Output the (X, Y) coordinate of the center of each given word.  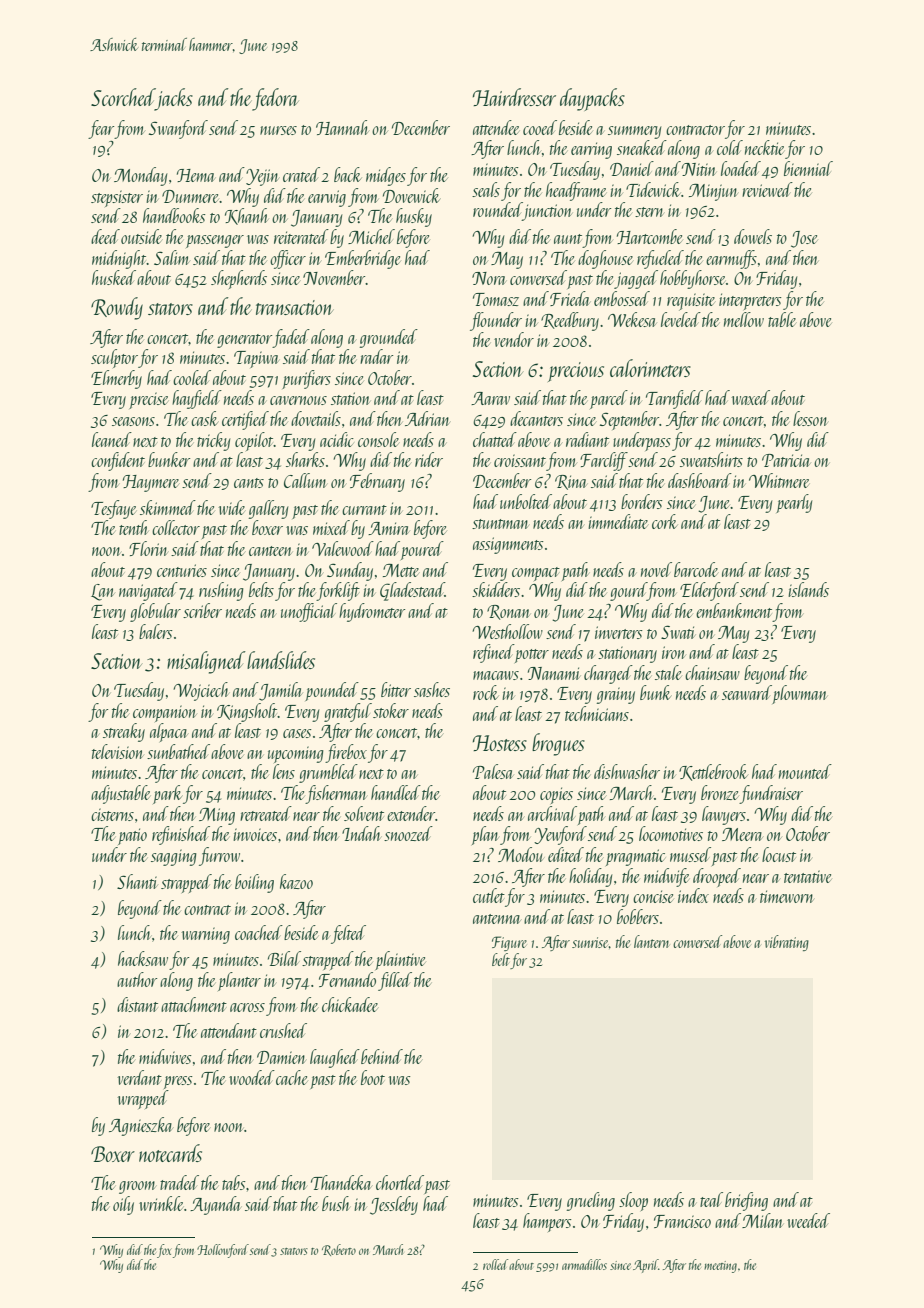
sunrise (590, 942)
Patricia (786, 460)
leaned (112, 439)
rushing (221, 591)
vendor (514, 339)
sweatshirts (711, 459)
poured (422, 550)
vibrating (787, 943)
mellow (744, 319)
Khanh (246, 216)
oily (123, 1205)
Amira (389, 528)
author (137, 979)
